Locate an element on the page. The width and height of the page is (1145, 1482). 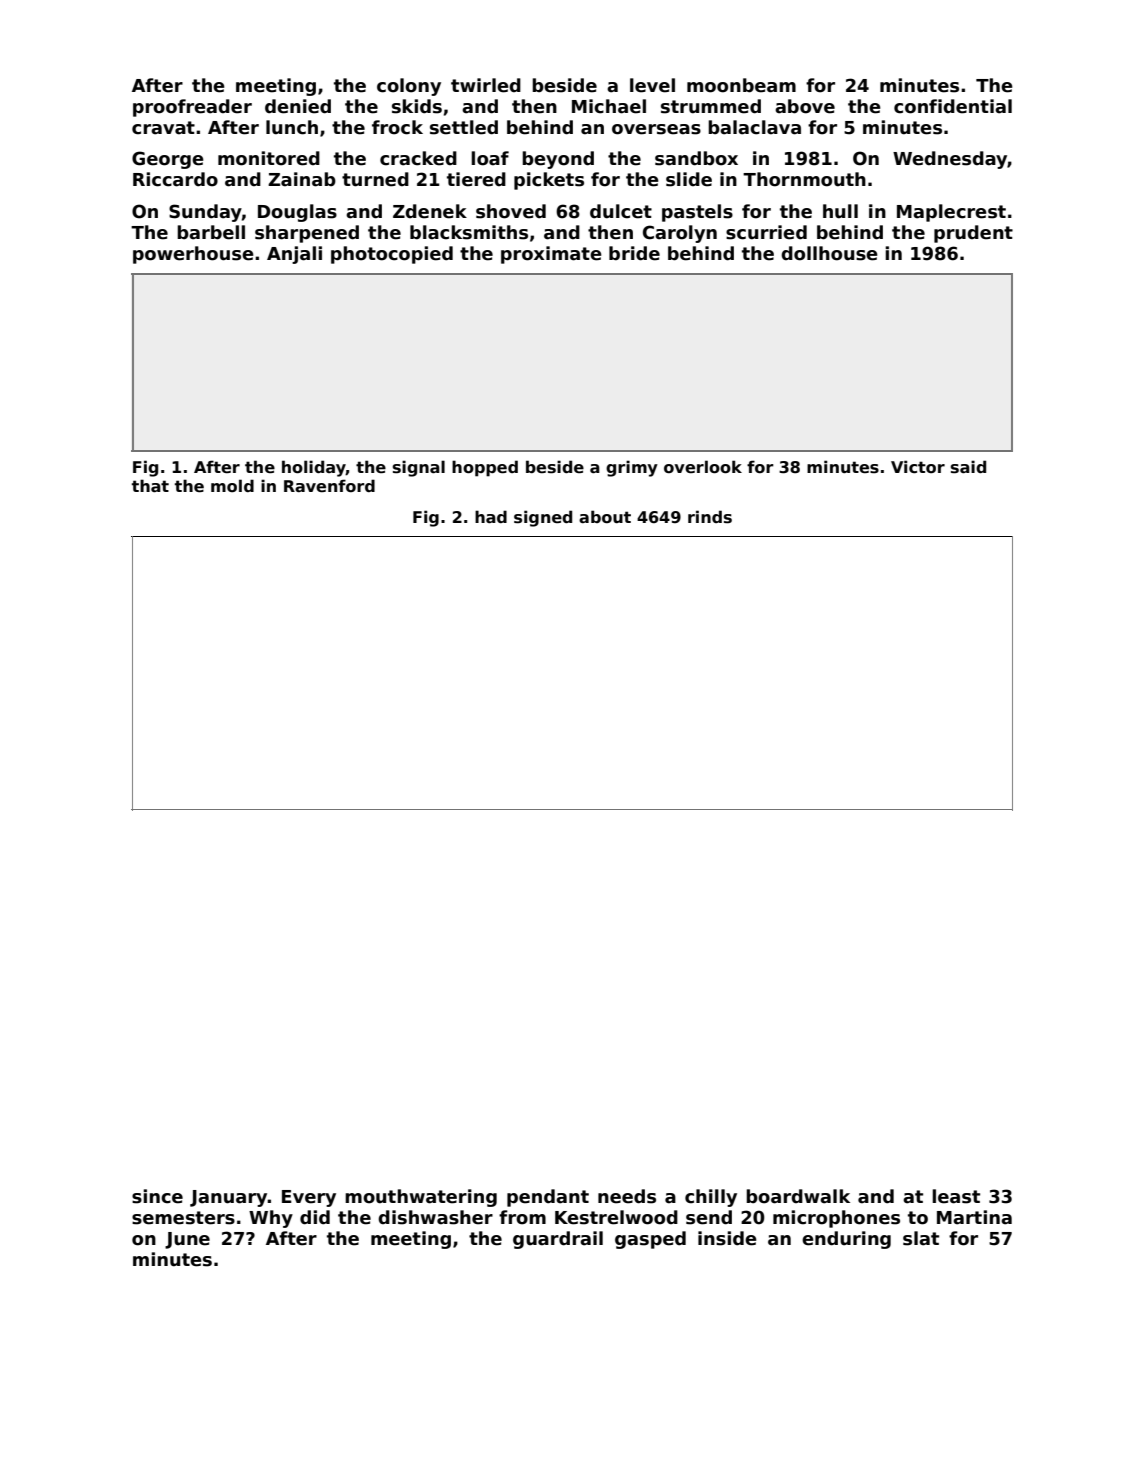
moonbeam is located at coordinates (741, 85).
